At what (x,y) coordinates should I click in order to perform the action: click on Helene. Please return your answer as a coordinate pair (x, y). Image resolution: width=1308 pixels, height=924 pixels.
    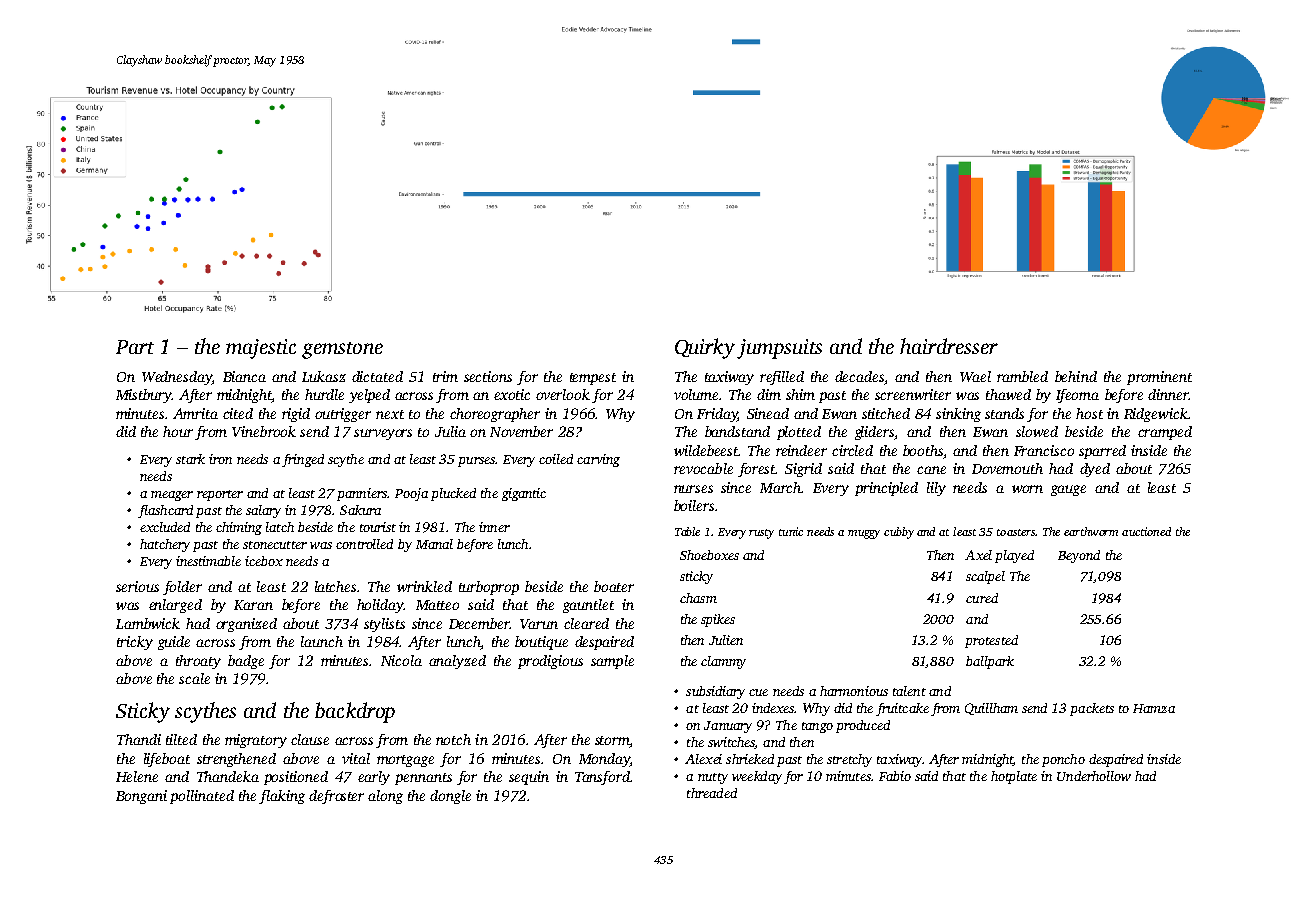
    Looking at the image, I should click on (137, 776).
